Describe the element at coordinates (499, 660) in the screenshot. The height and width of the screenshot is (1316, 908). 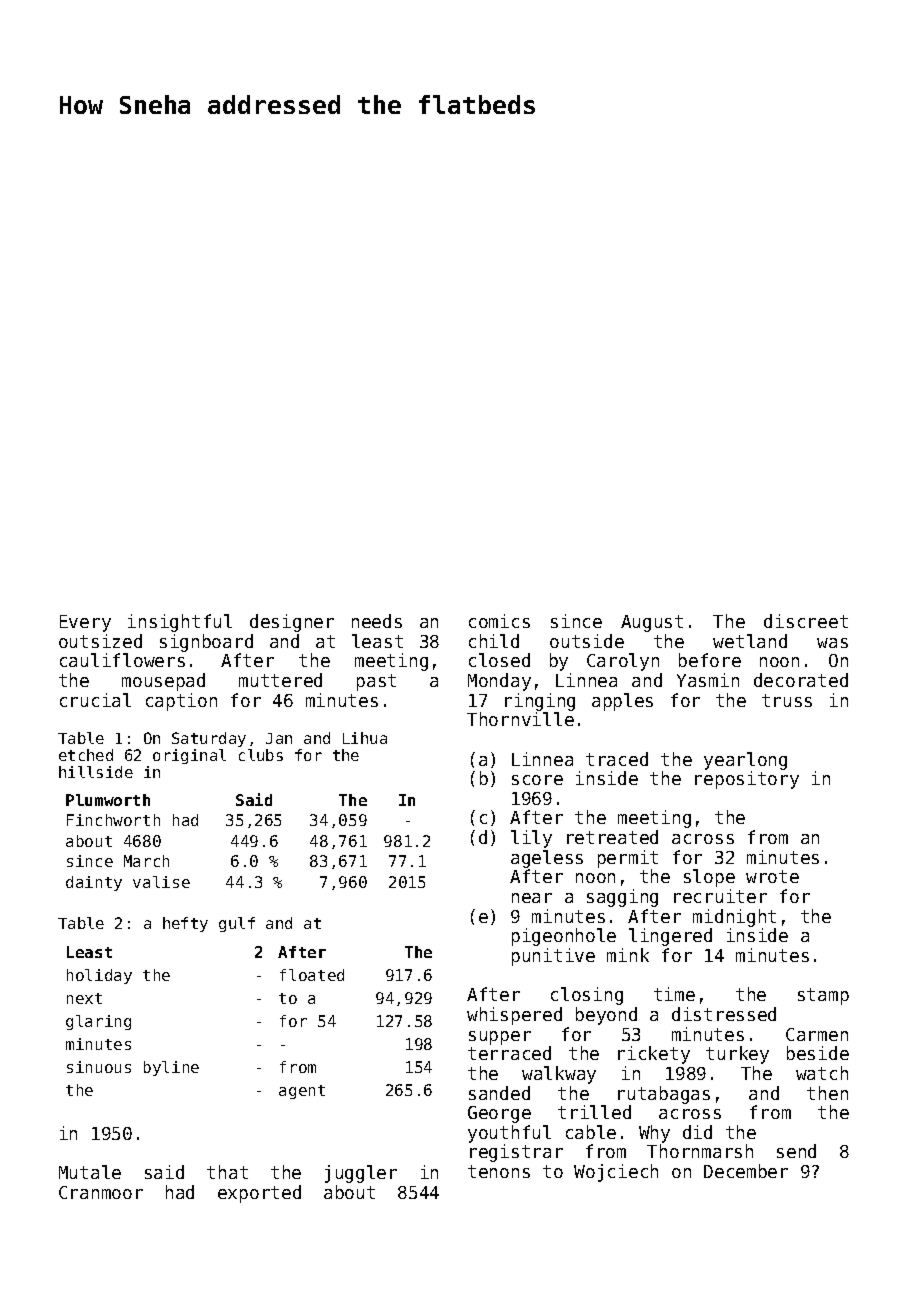
I see `closed` at that location.
